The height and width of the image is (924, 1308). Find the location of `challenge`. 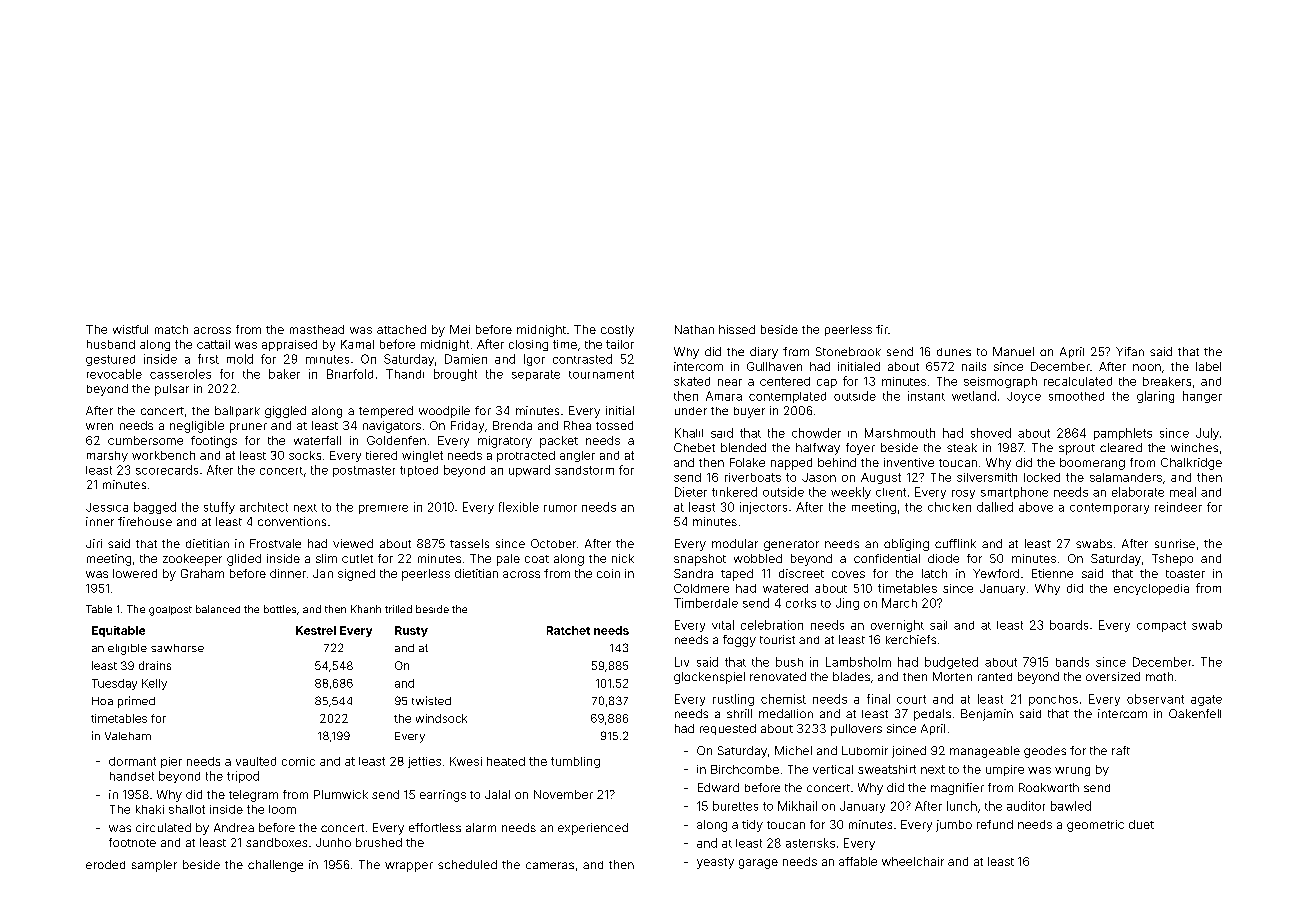

challenge is located at coordinates (275, 866).
